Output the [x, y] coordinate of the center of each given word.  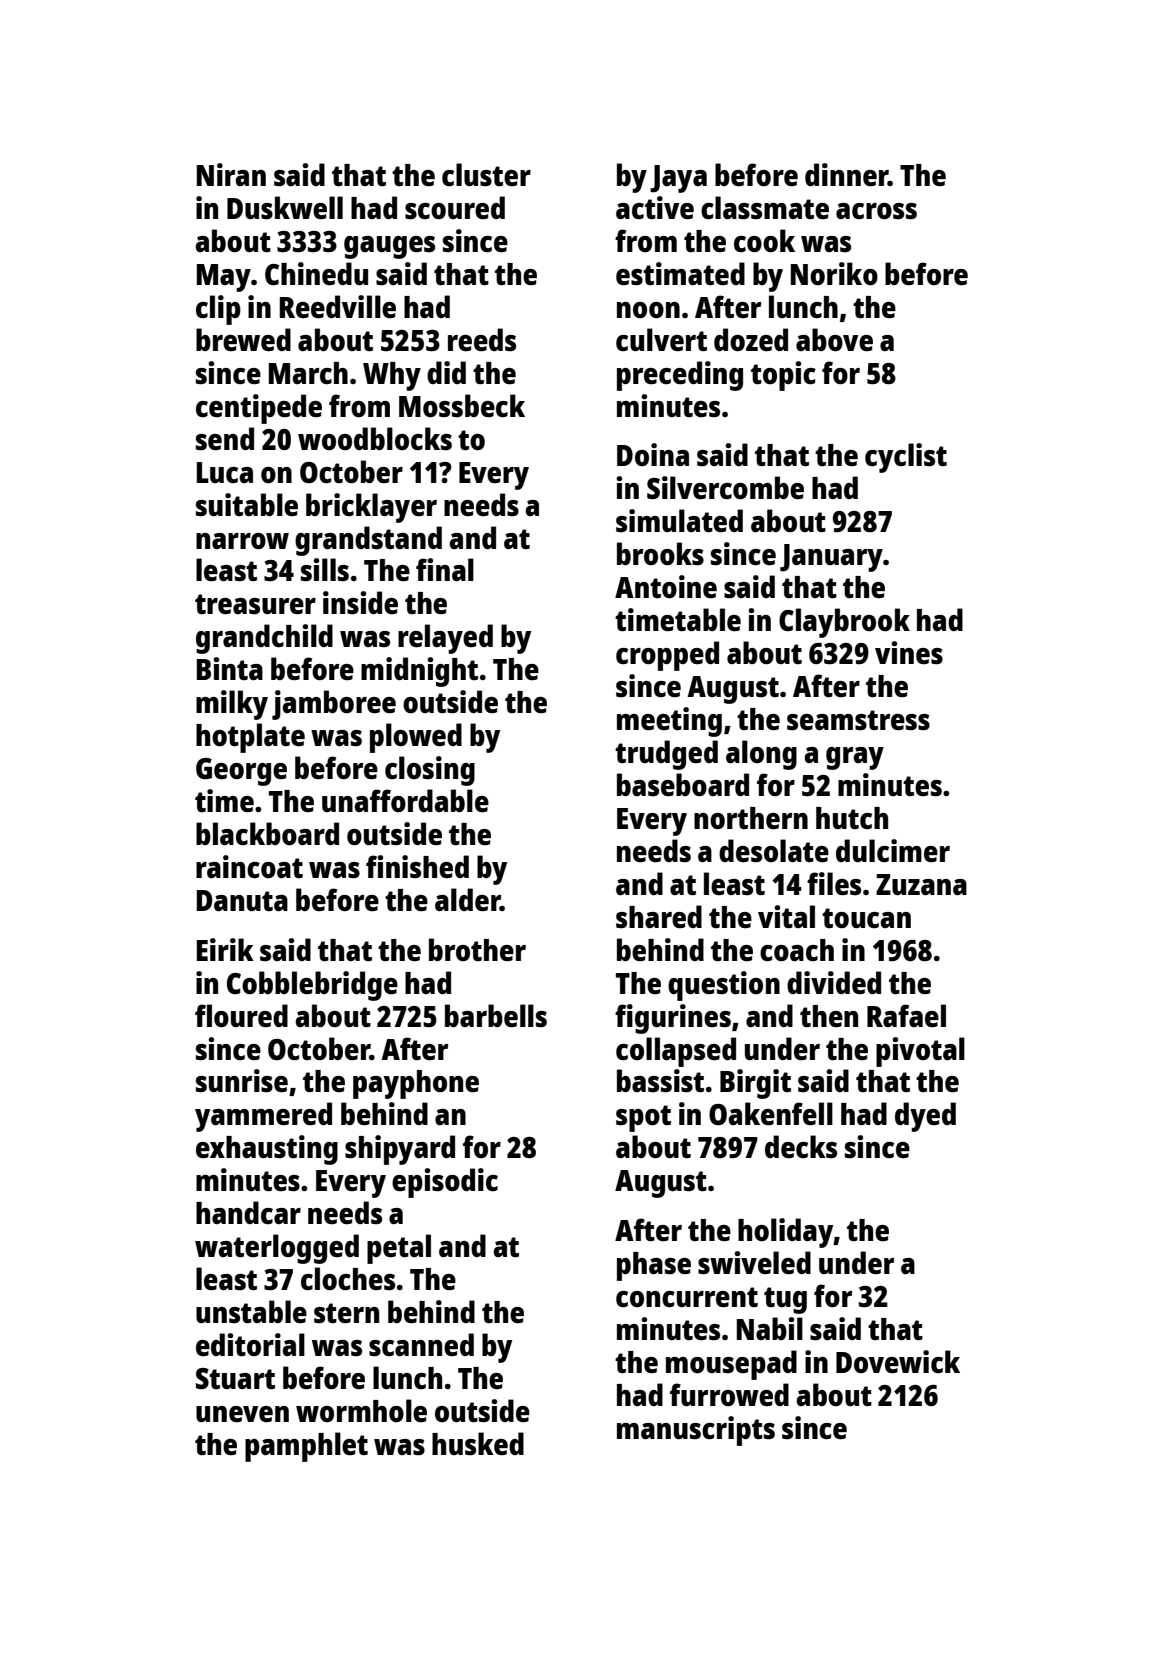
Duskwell [285, 208]
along [761, 755]
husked [478, 1444]
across [876, 211]
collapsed [676, 1052]
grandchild [264, 639]
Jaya [678, 179]
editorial [250, 1344]
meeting [669, 722]
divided [834, 983]
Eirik [225, 949]
